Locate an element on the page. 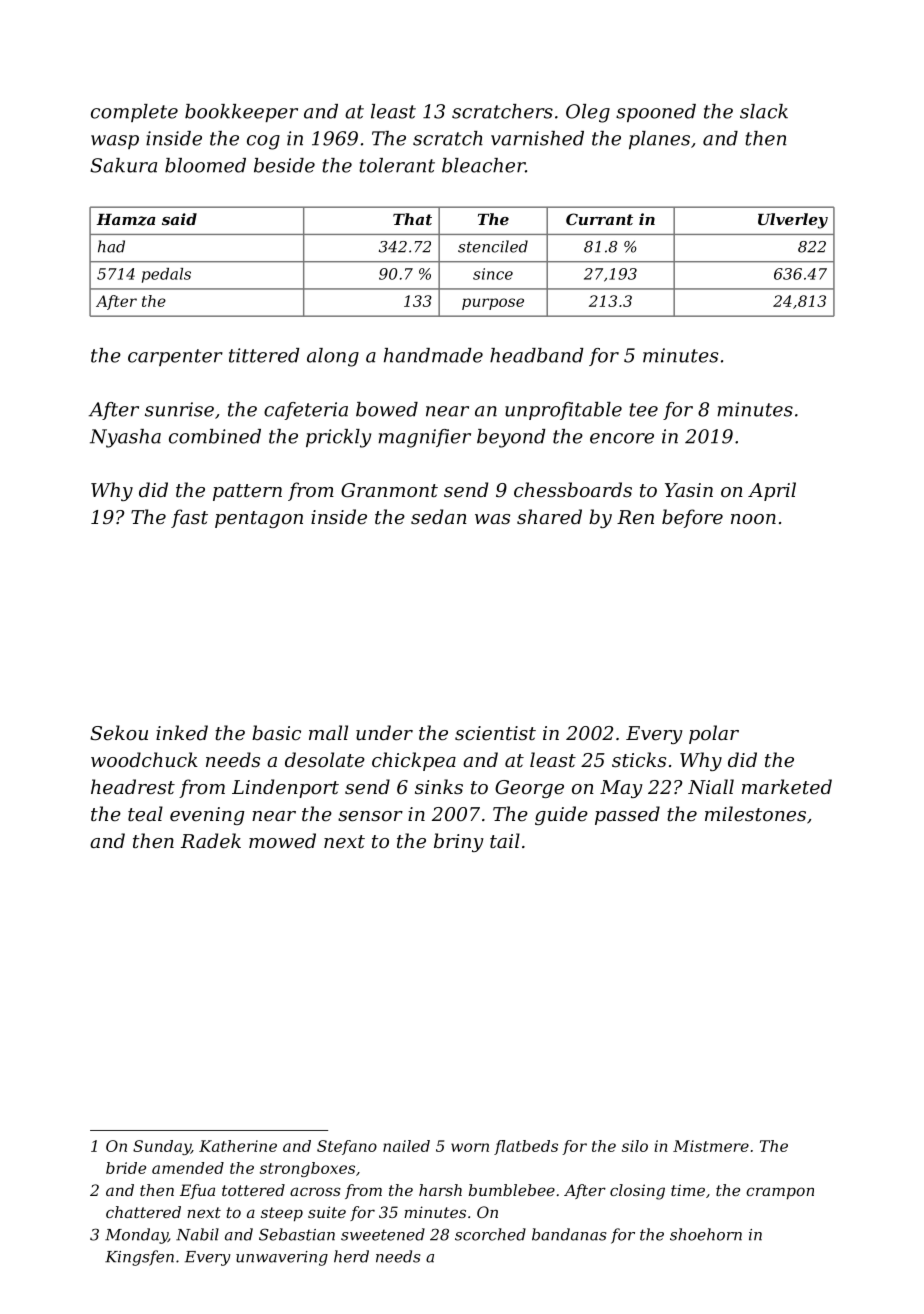 This document has height=1314, width=924. Ulverley is located at coordinates (793, 221).
